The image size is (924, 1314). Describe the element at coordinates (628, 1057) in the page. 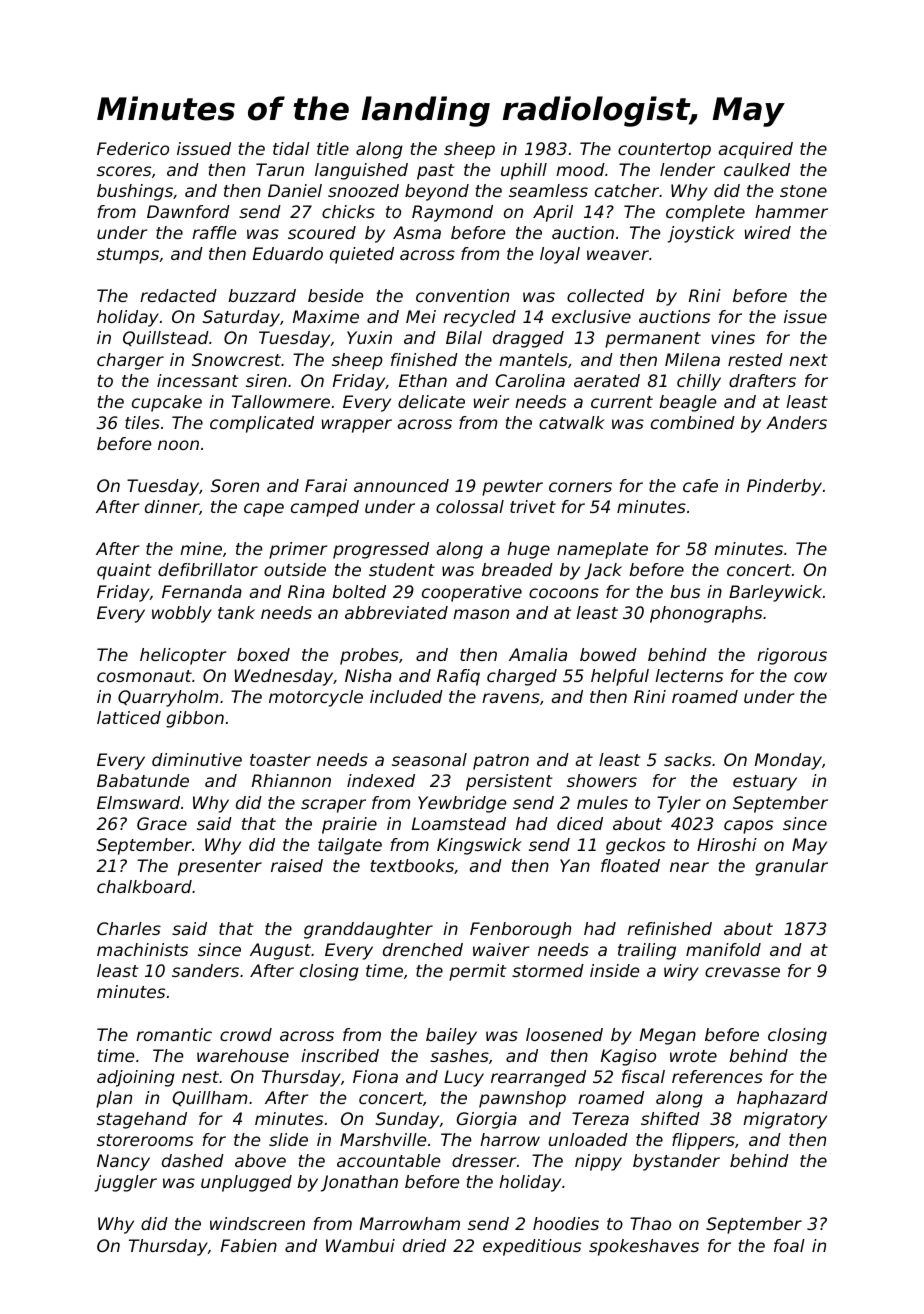

I see `Kagiso` at that location.
